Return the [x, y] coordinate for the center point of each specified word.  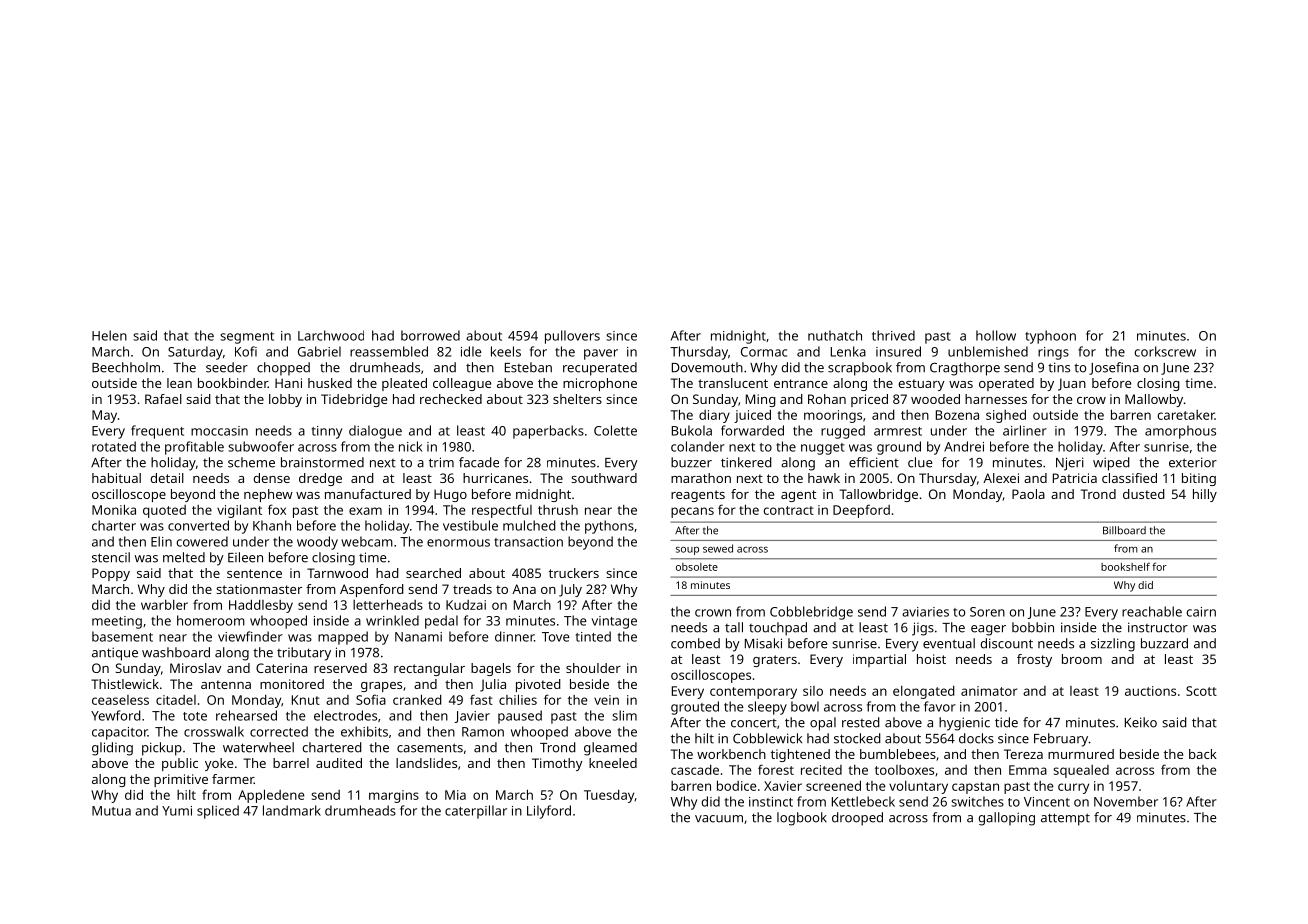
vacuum [719, 819]
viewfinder [250, 636]
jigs [923, 629]
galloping [1007, 819]
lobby [285, 400]
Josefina [1114, 368]
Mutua [111, 811]
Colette [615, 430]
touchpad [778, 629]
